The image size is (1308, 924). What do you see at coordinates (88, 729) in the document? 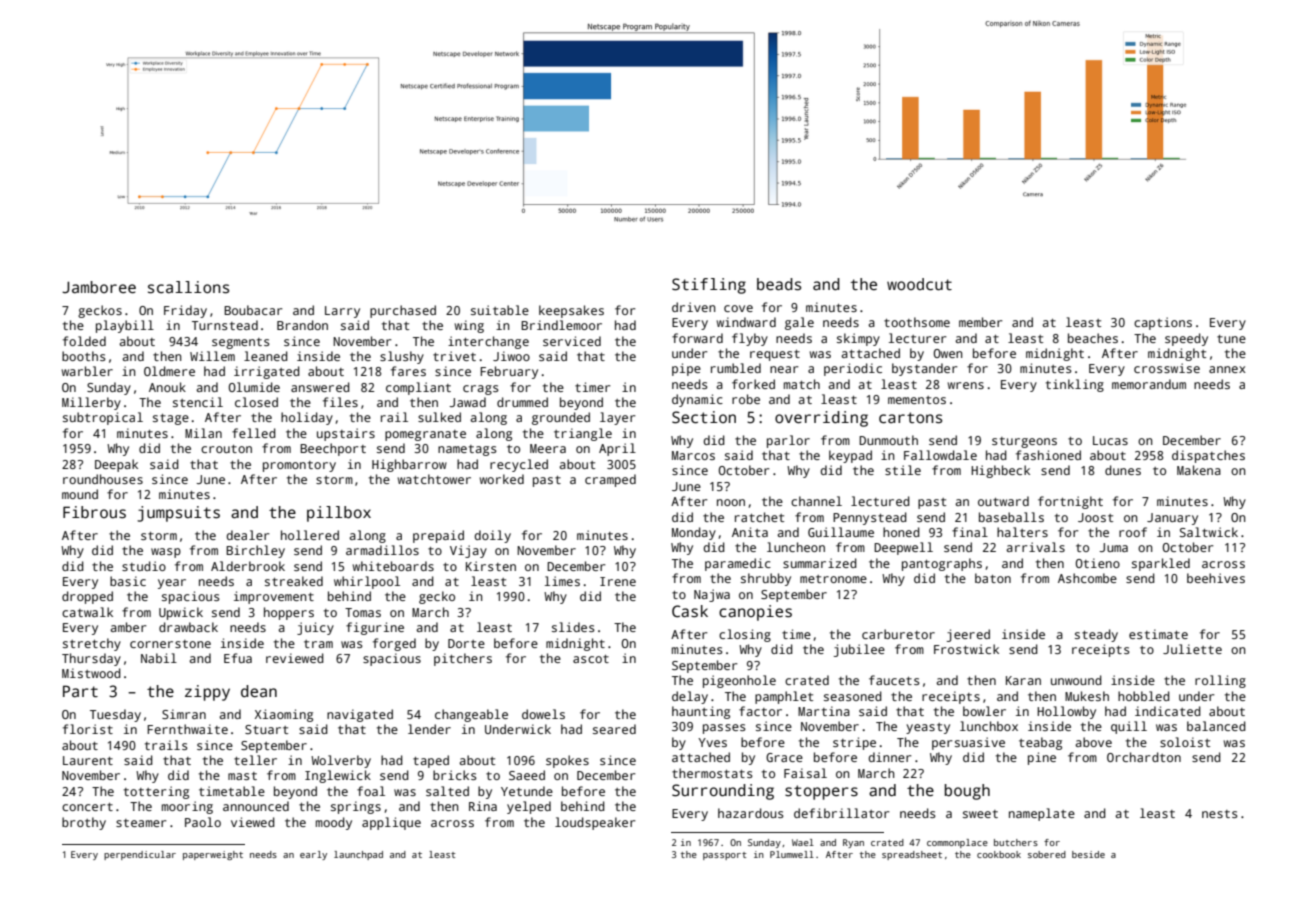
I see `florist` at bounding box center [88, 729].
